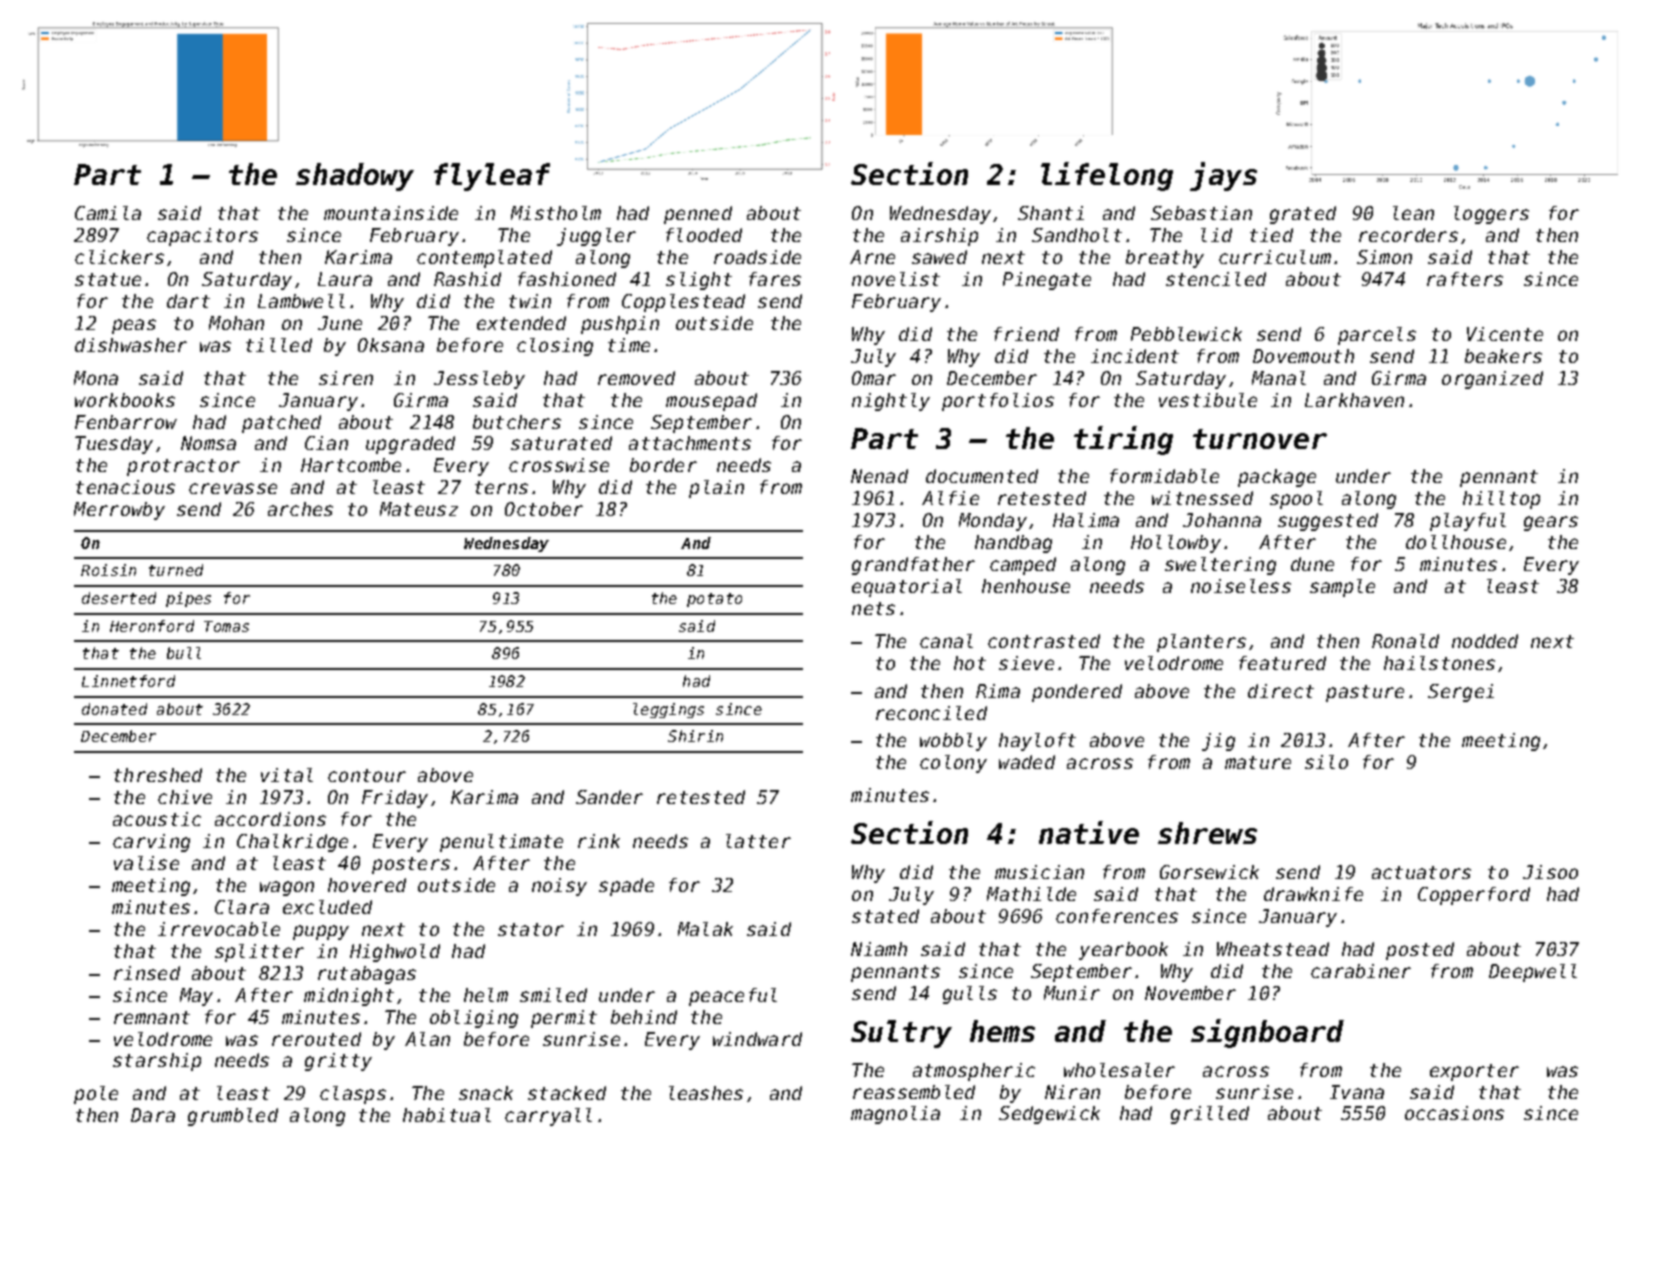  What do you see at coordinates (1421, 872) in the page?
I see `actuators` at bounding box center [1421, 872].
